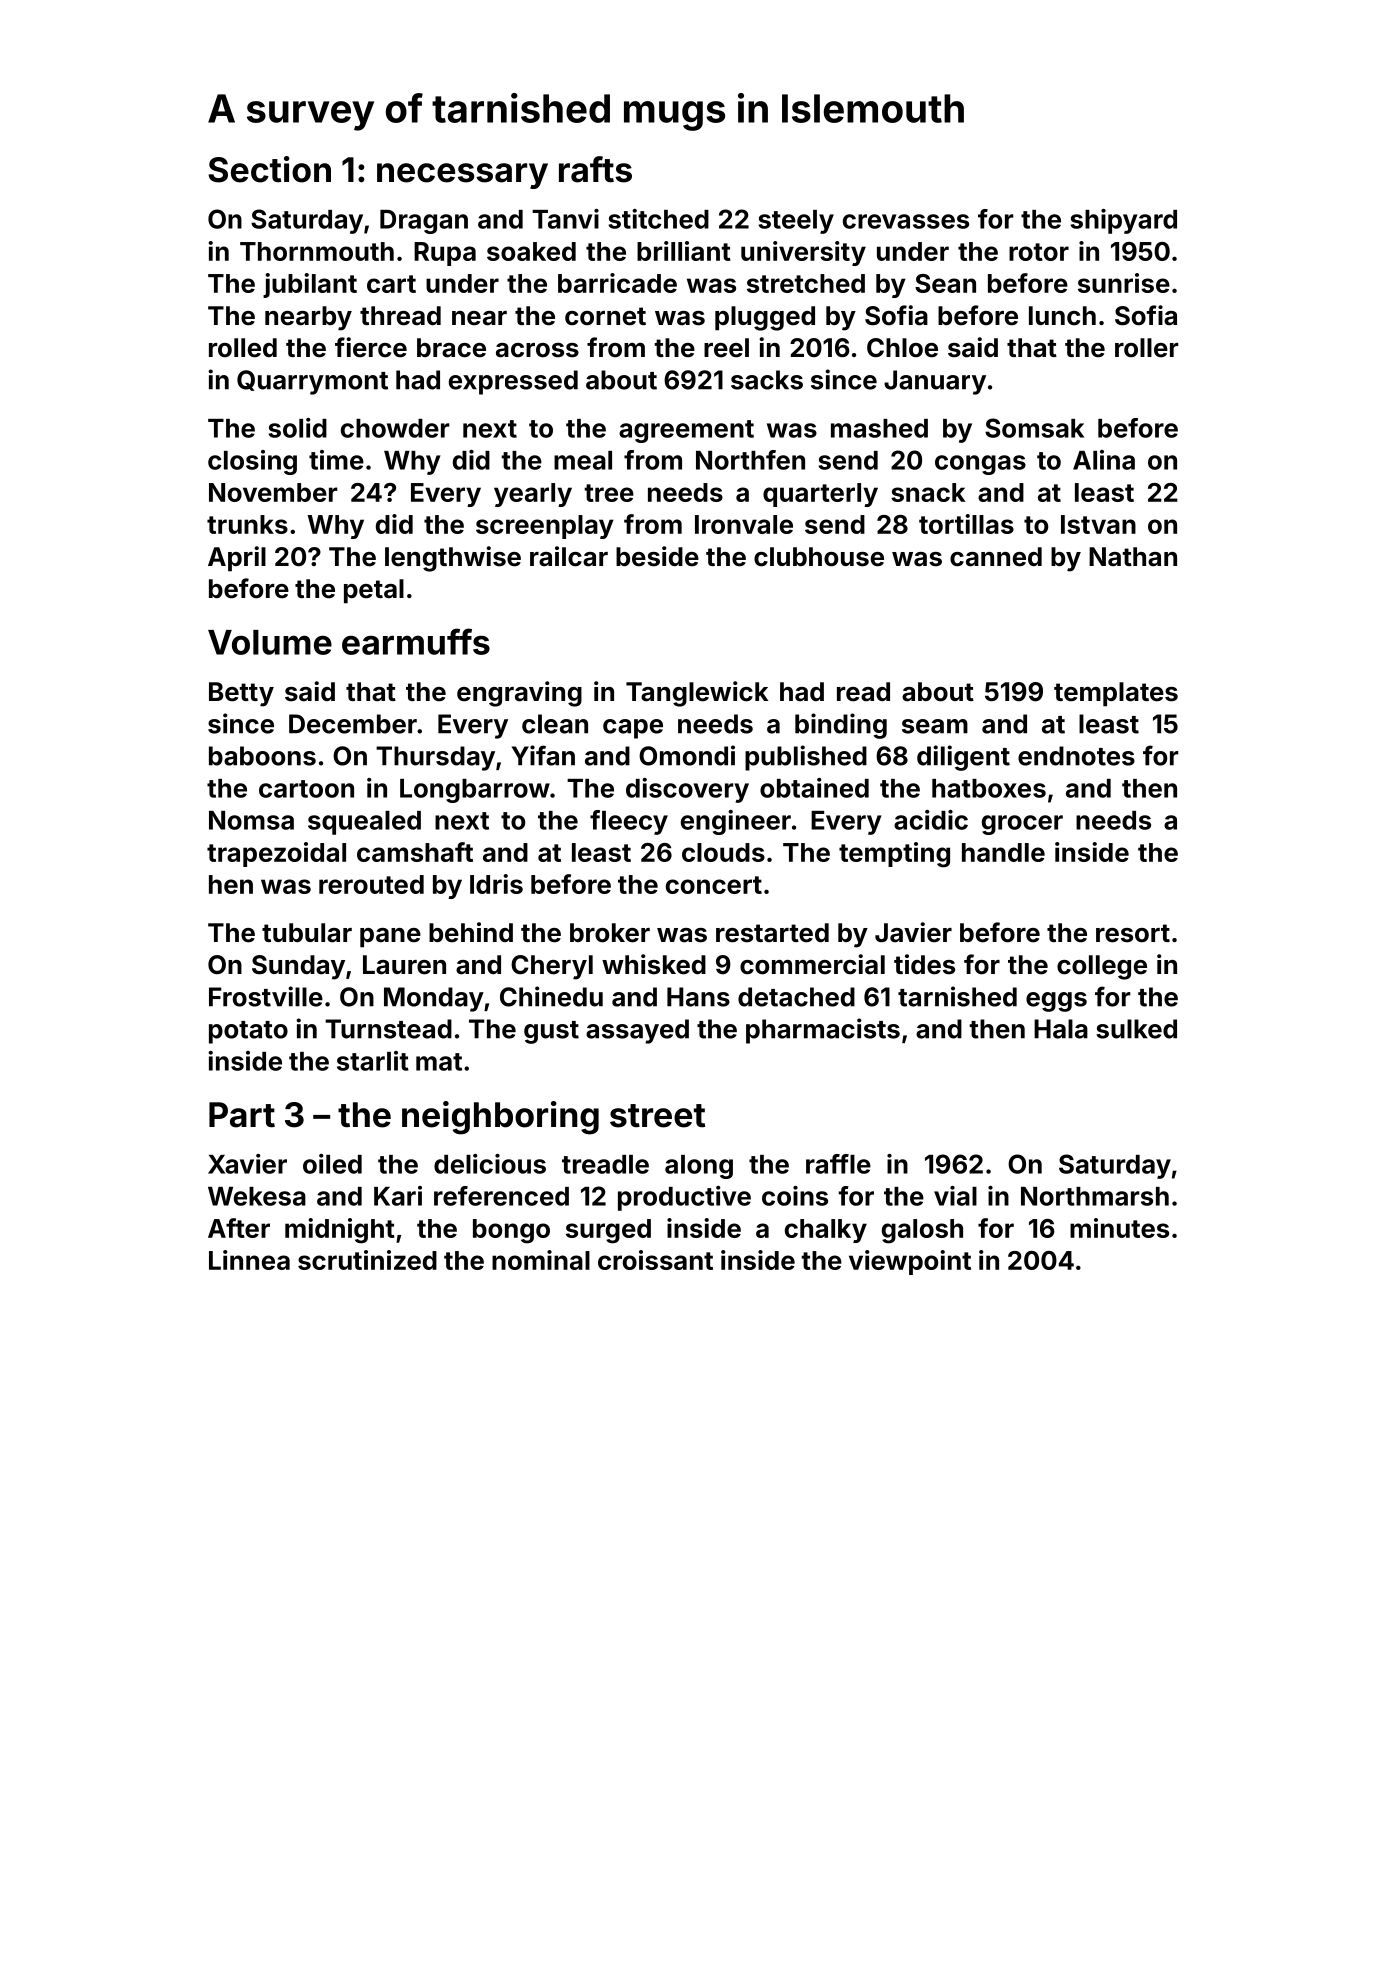 This screenshot has width=1386, height=1969. Describe the element at coordinates (555, 724) in the screenshot. I see `clean` at that location.
